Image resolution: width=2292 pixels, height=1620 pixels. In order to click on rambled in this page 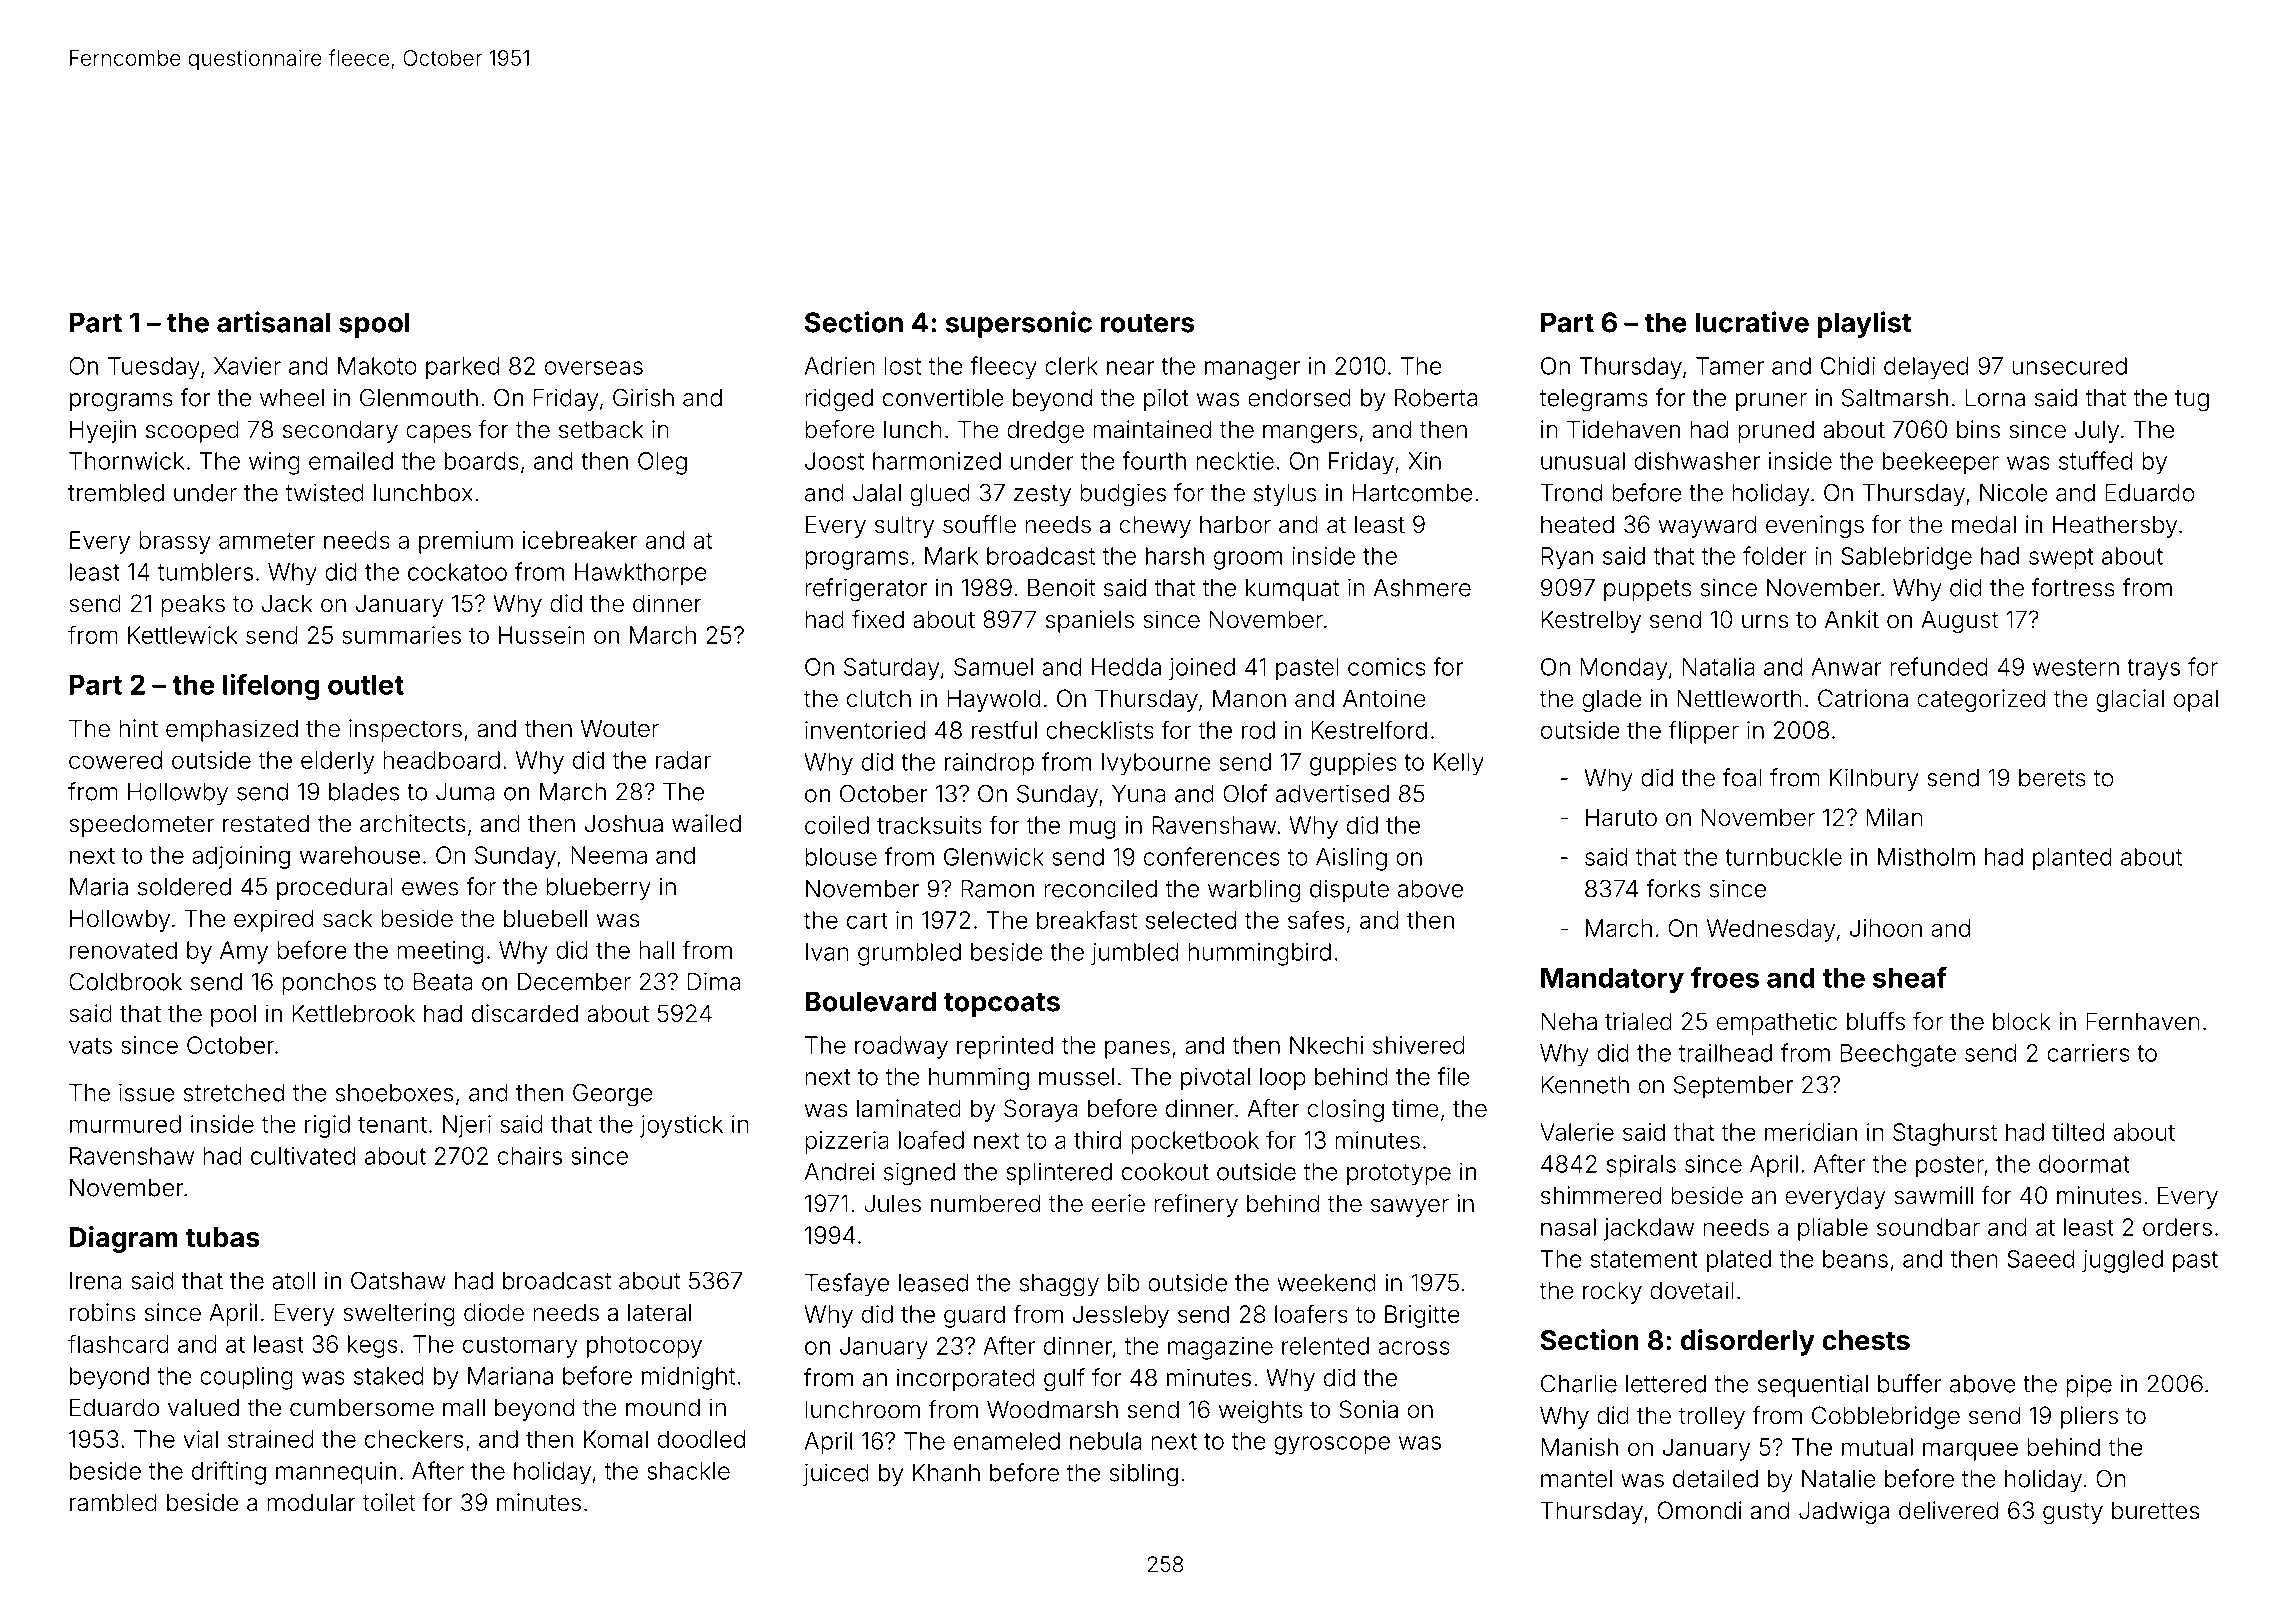, I will do `click(113, 1502)`.
